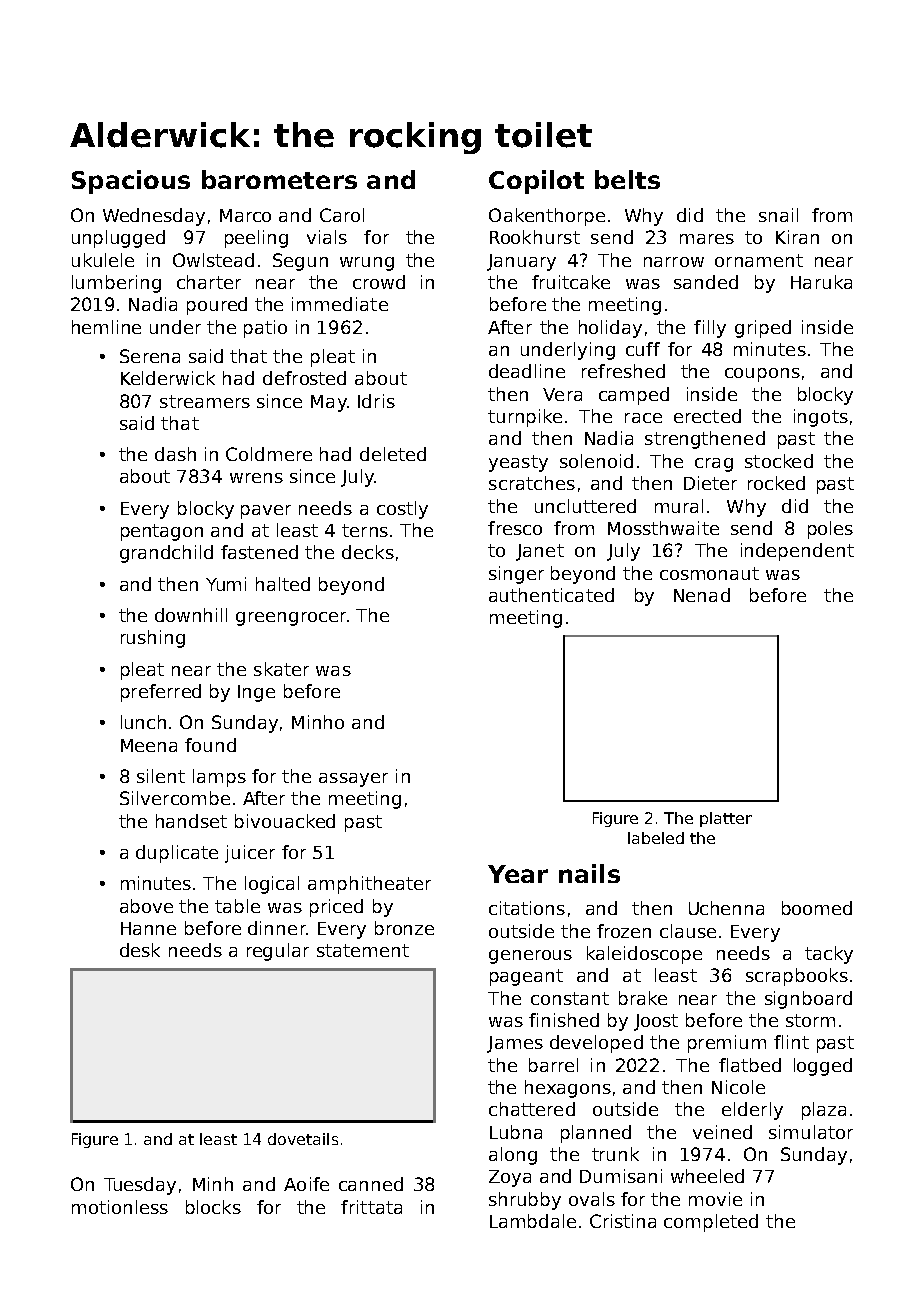 The width and height of the screenshot is (924, 1311). I want to click on mares, so click(707, 239).
